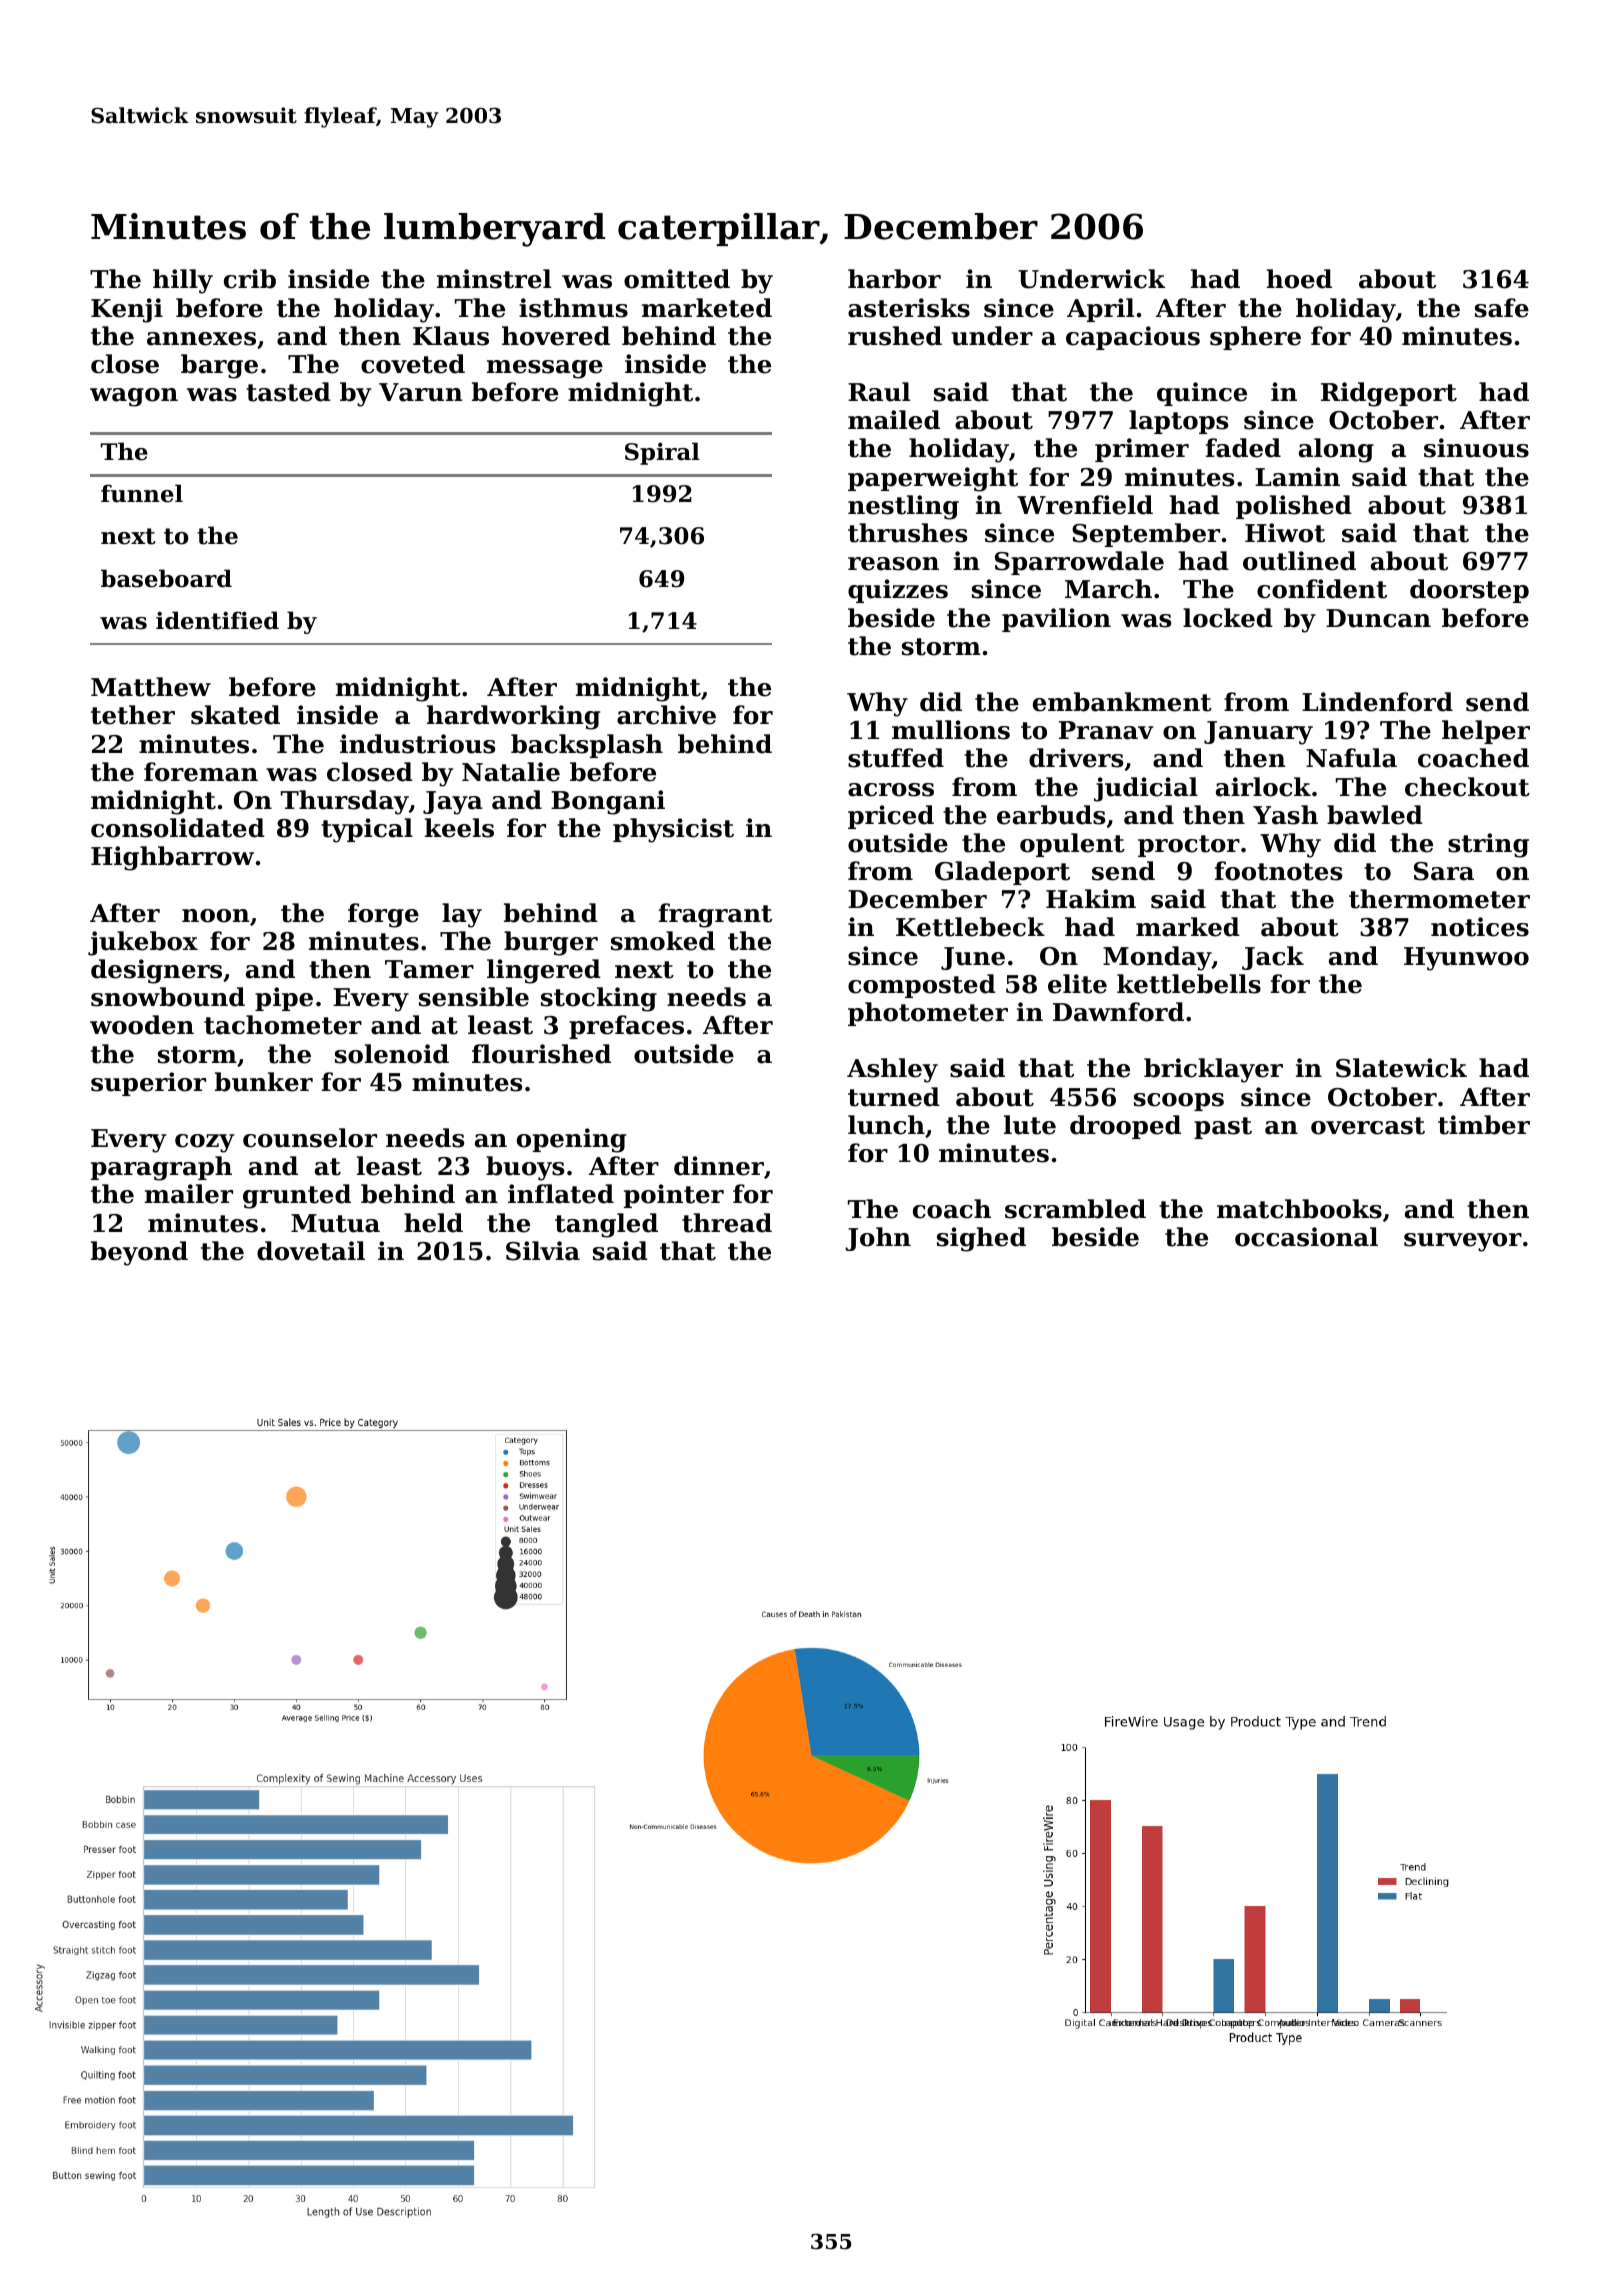 This screenshot has height=2292, width=1620. I want to click on hoed, so click(1299, 279).
